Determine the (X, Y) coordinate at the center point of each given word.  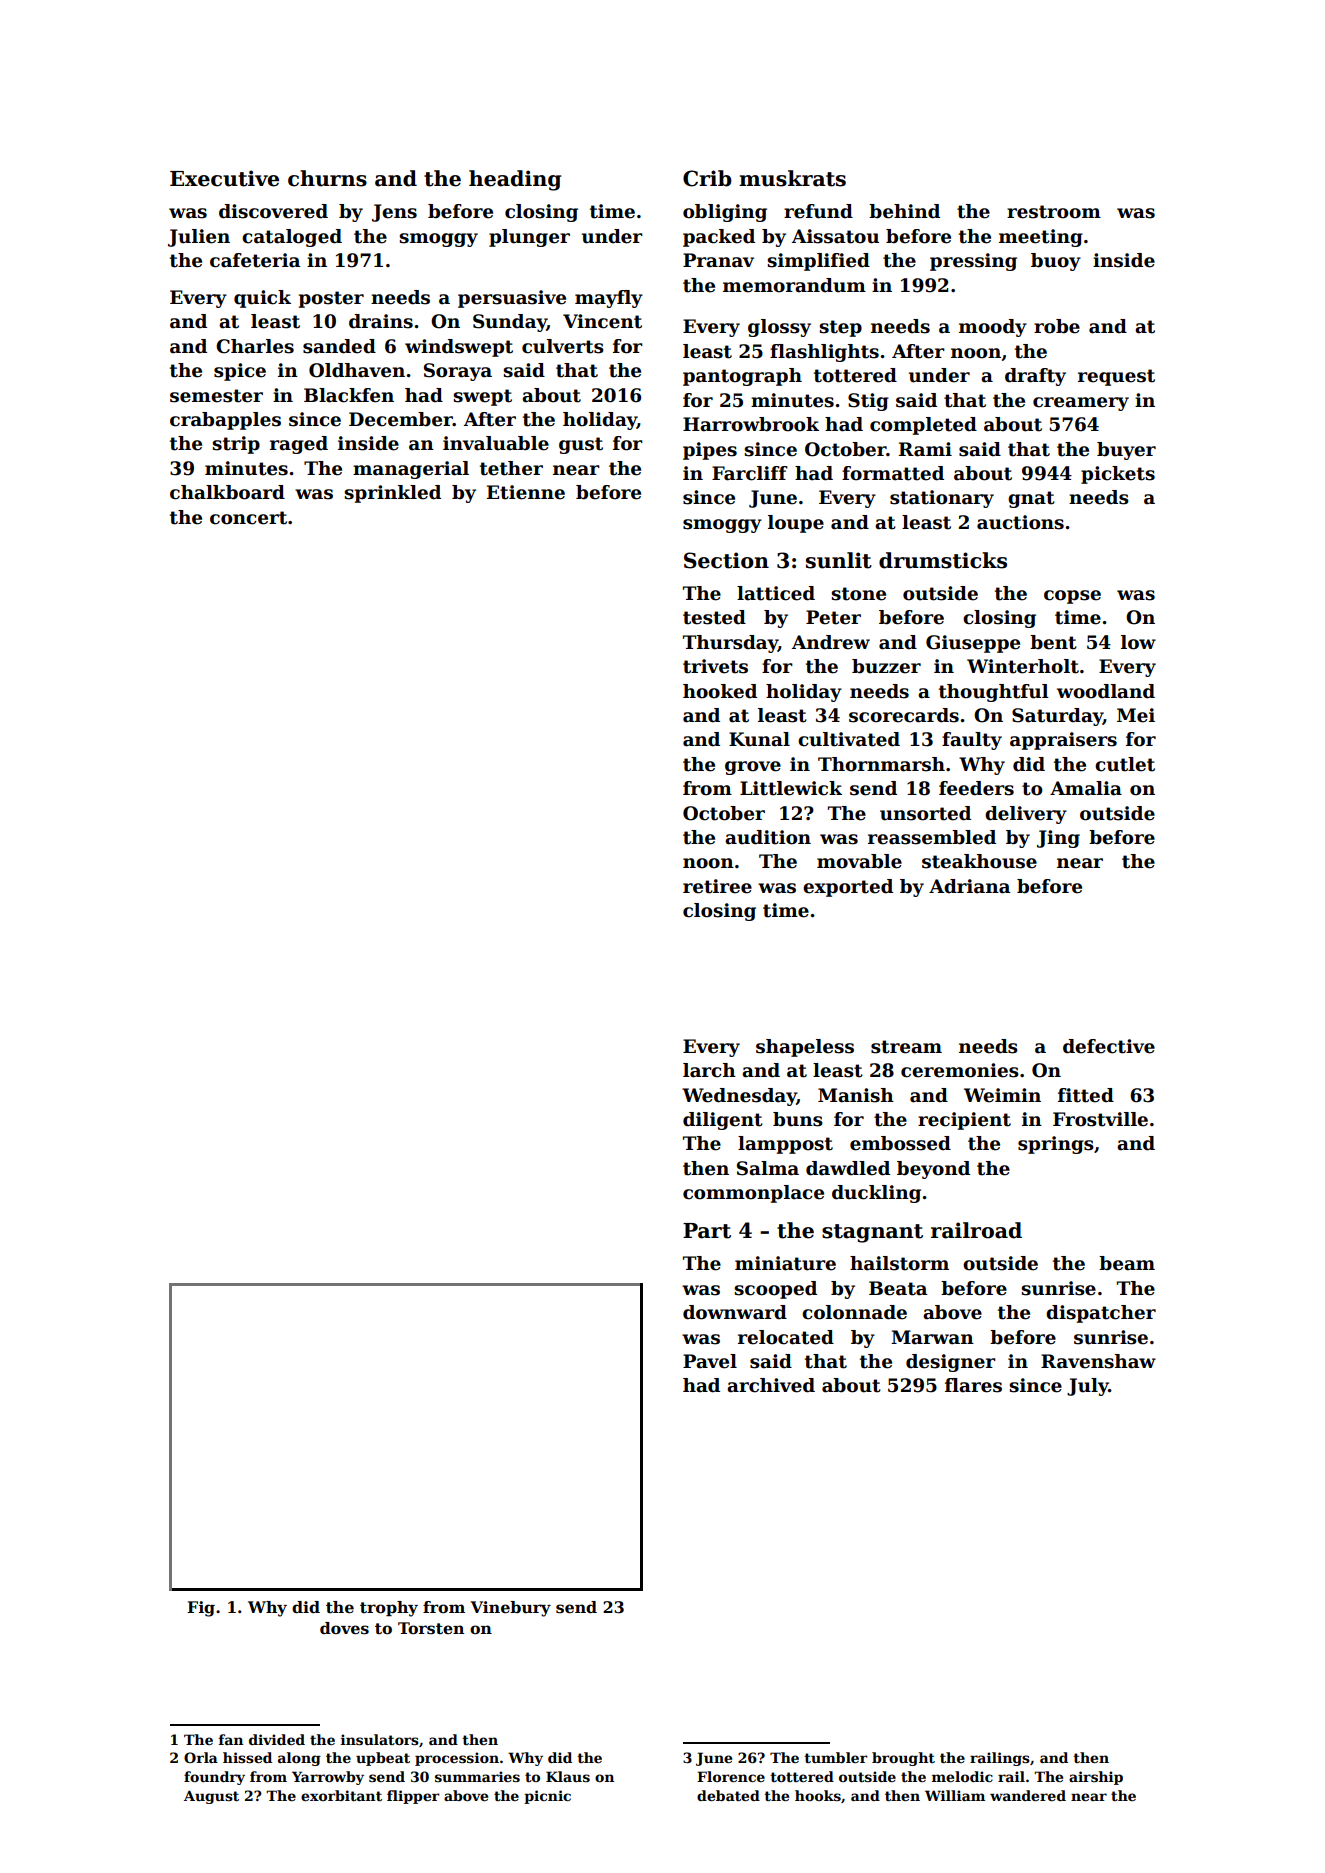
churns (327, 178)
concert (248, 518)
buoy (1056, 262)
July (1088, 1387)
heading (515, 180)
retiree (717, 886)
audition (768, 837)
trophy (389, 1609)
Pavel (710, 1361)
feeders (976, 788)
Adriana (969, 886)
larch (709, 1070)
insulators (380, 1739)
